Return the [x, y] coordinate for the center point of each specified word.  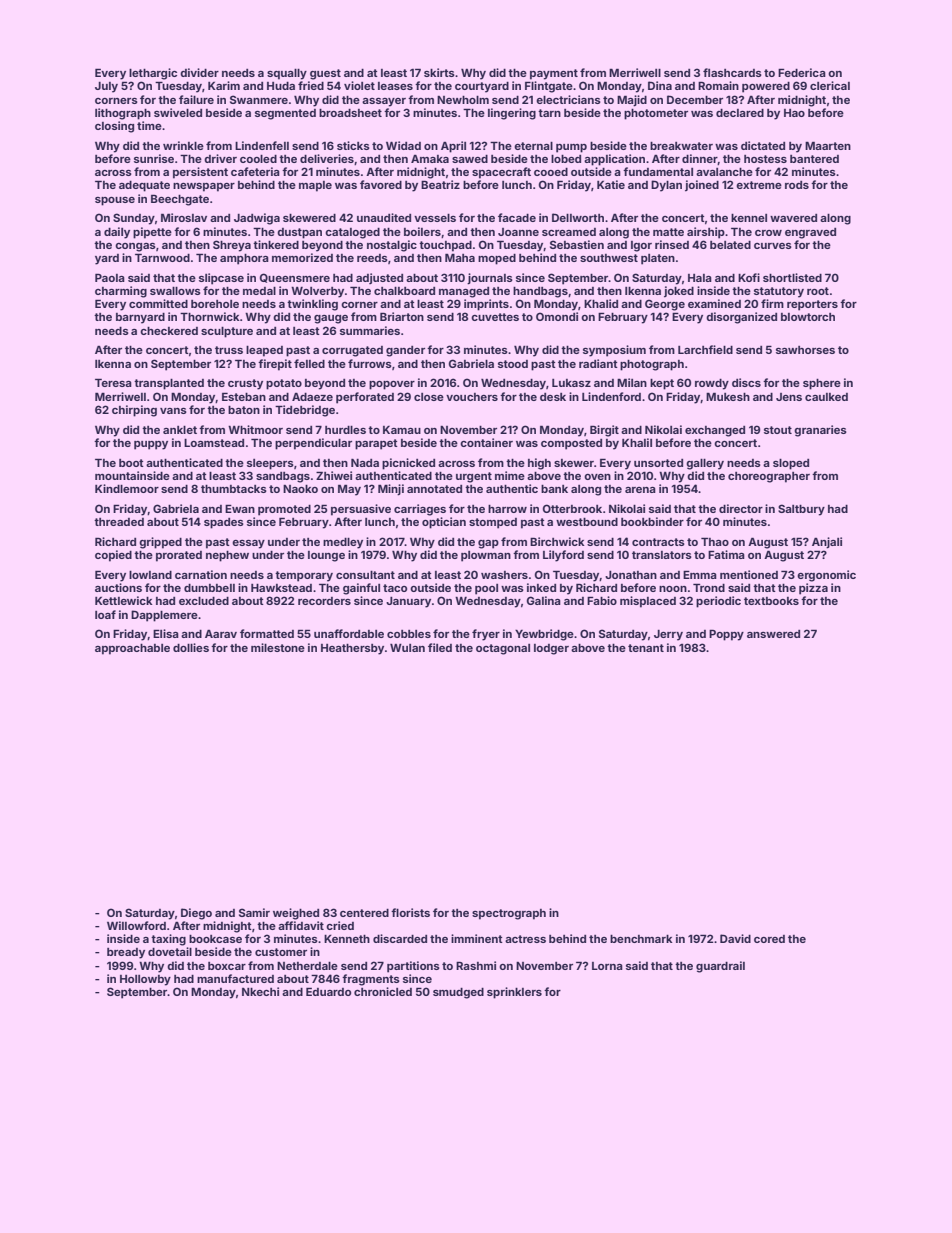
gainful [361, 589]
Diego [196, 914]
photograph [652, 365]
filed [440, 647]
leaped [264, 351]
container [486, 442]
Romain [718, 85]
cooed [551, 172]
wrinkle [183, 145]
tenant [646, 648]
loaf [105, 614]
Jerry [668, 635]
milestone [278, 647]
